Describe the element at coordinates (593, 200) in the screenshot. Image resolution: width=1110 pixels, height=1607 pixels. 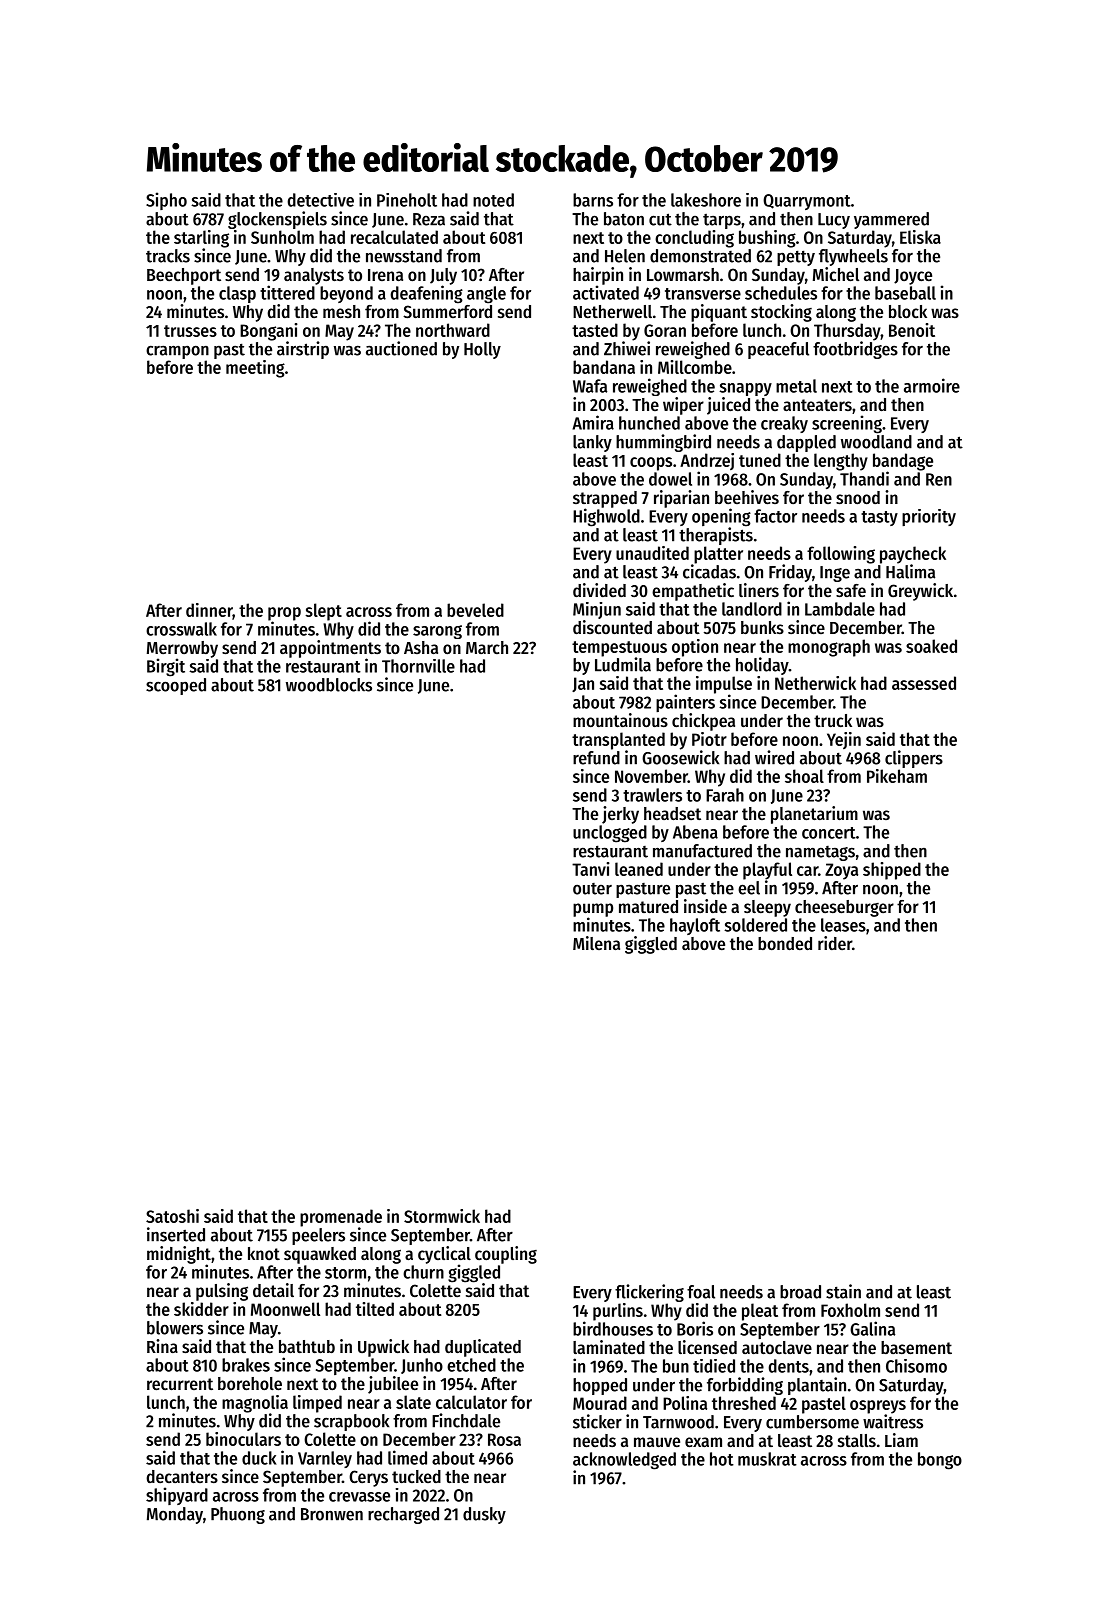
I see `barns` at that location.
